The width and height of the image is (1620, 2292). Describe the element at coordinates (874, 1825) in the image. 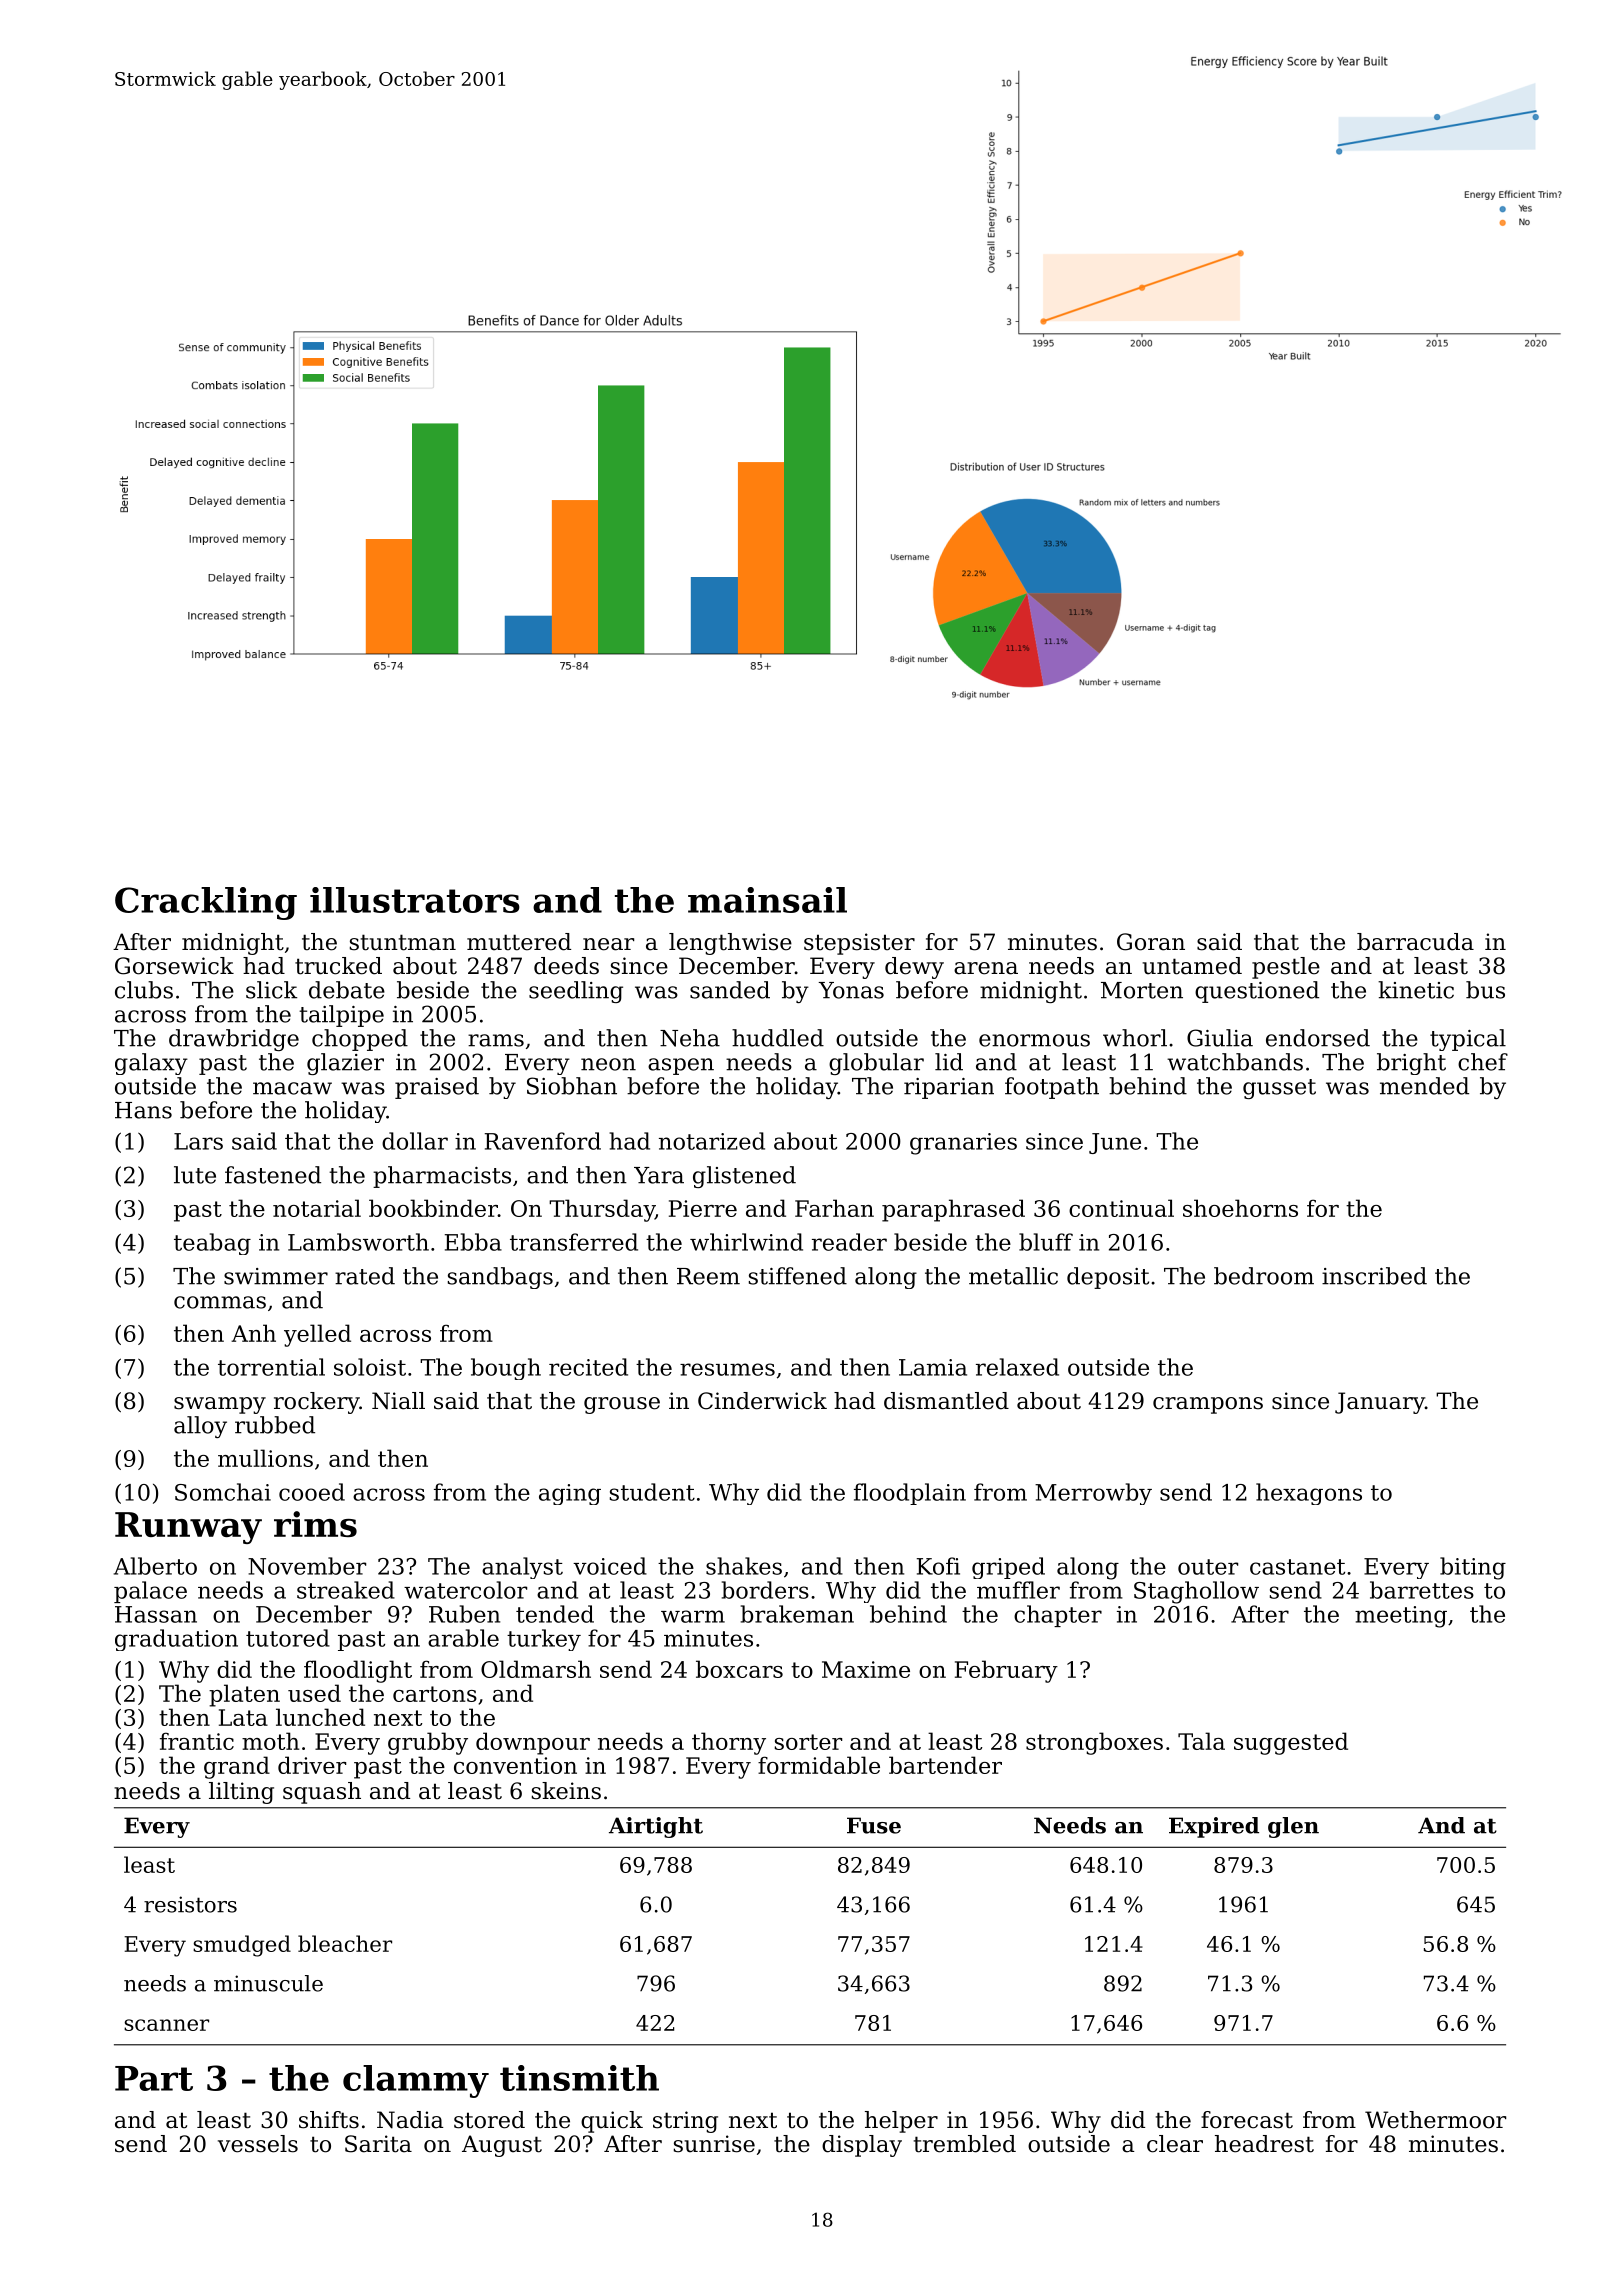

I see `Fuse` at that location.
